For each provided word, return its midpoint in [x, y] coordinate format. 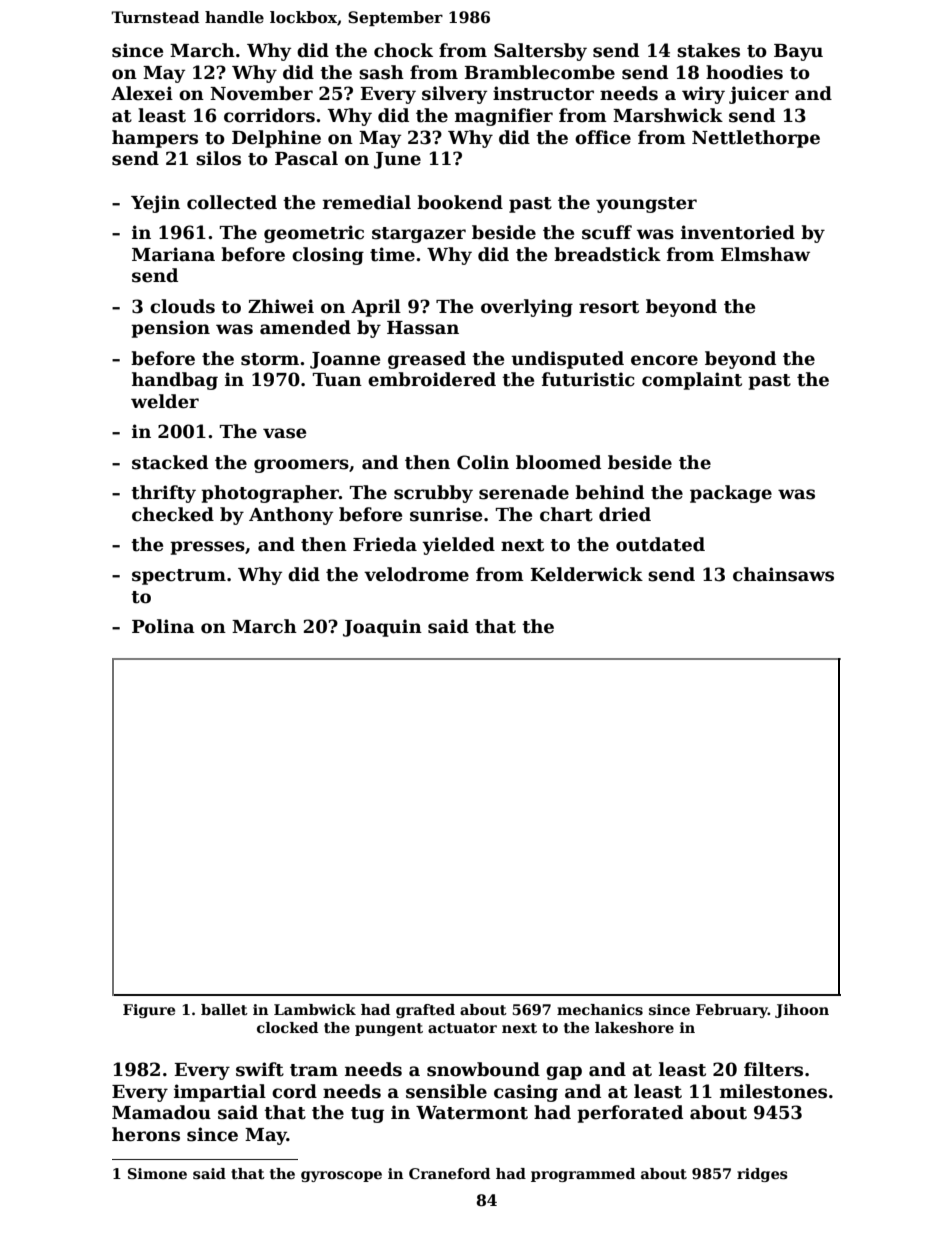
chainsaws [783, 574]
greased [427, 360]
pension [170, 329]
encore [664, 360]
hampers [155, 139]
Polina [163, 626]
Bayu [798, 52]
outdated [660, 544]
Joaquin [382, 628]
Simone [157, 1173]
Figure [149, 1011]
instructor [543, 93]
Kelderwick [586, 574]
